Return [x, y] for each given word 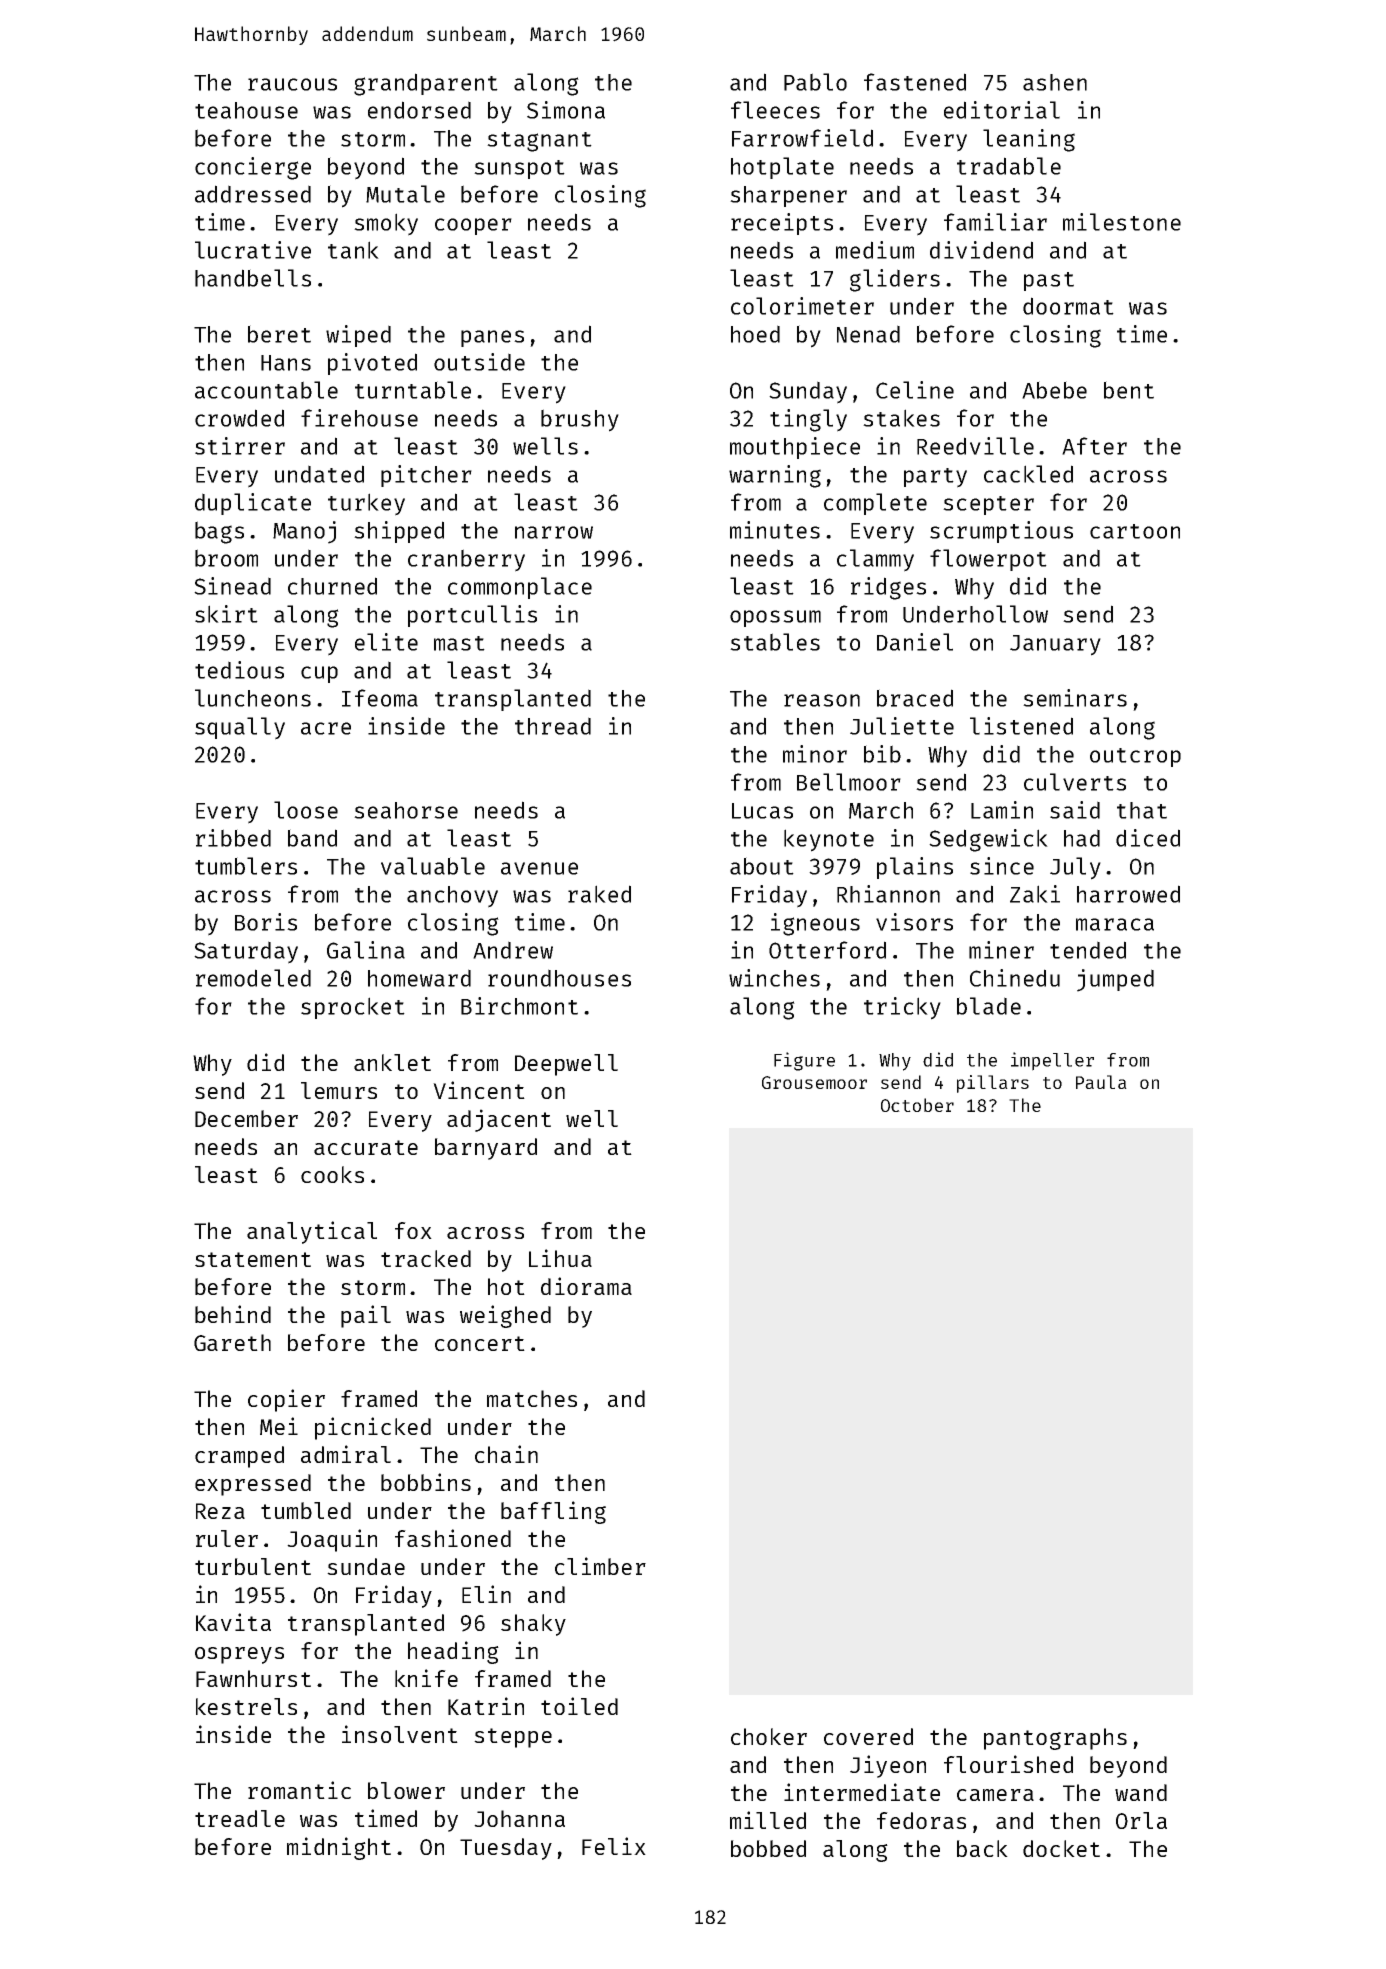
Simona [566, 110]
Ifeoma [380, 698]
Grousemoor [814, 1082]
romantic [299, 1790]
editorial [1002, 110]
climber [600, 1566]
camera [995, 1795]
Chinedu [1015, 978]
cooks [332, 1174]
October [917, 1105]
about [762, 866]
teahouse [246, 110]
